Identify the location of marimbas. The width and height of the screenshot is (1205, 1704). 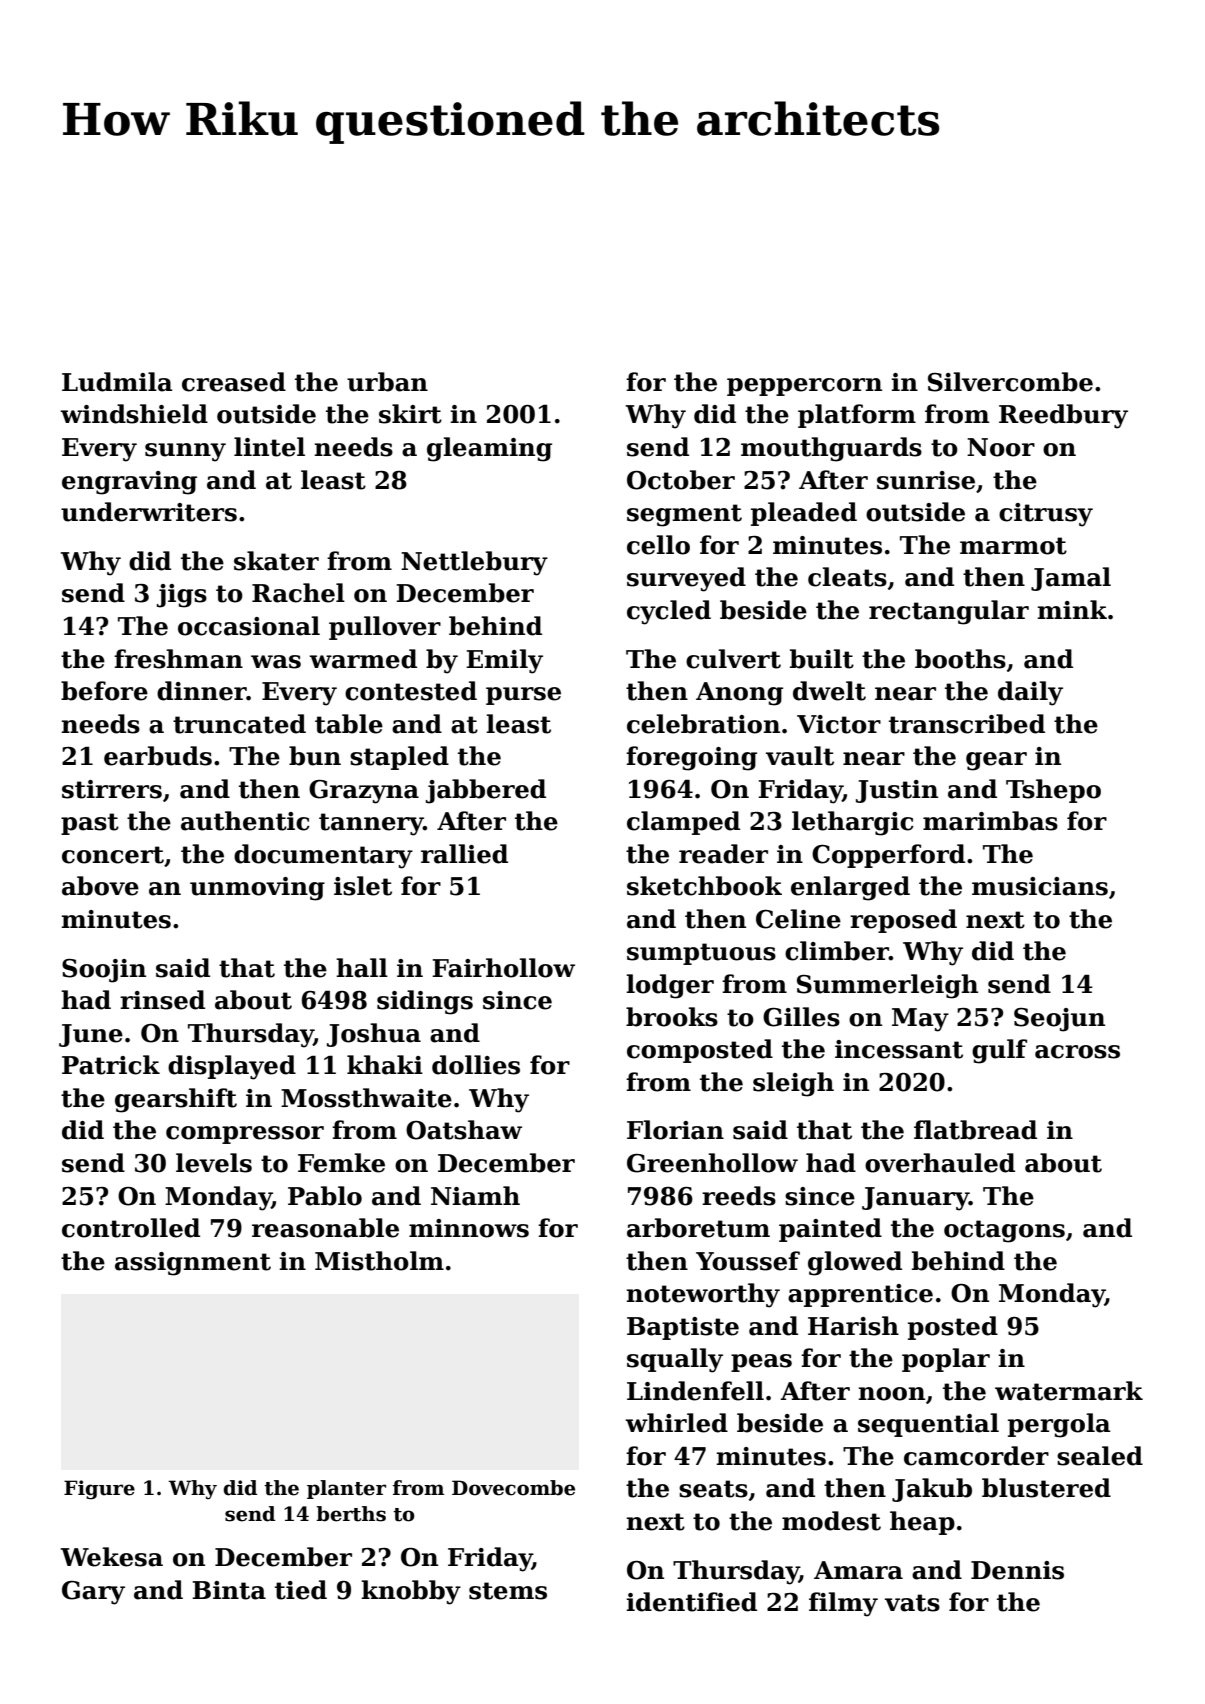
(990, 821).
